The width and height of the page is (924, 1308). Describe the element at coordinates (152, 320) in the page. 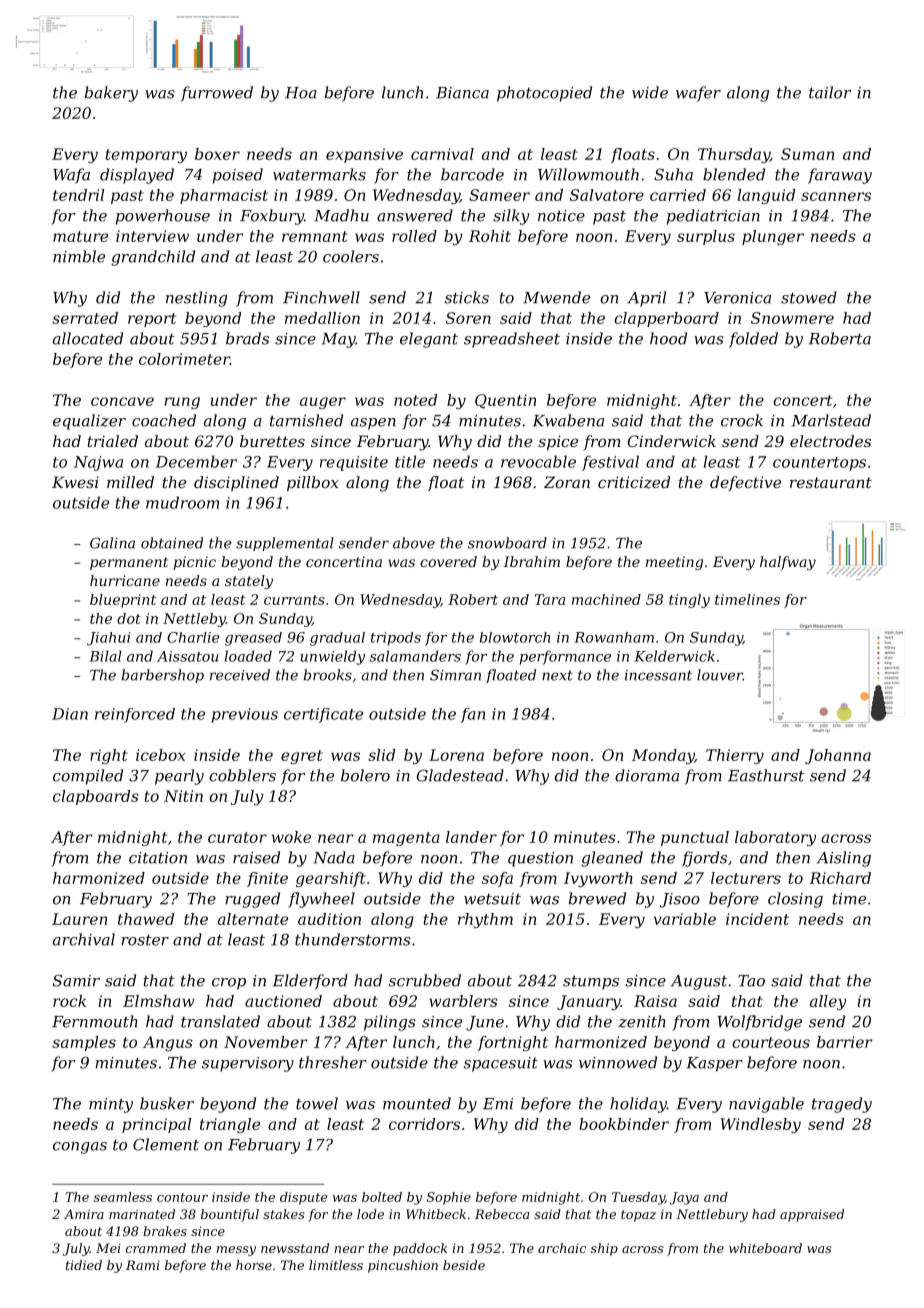

I see `report` at that location.
